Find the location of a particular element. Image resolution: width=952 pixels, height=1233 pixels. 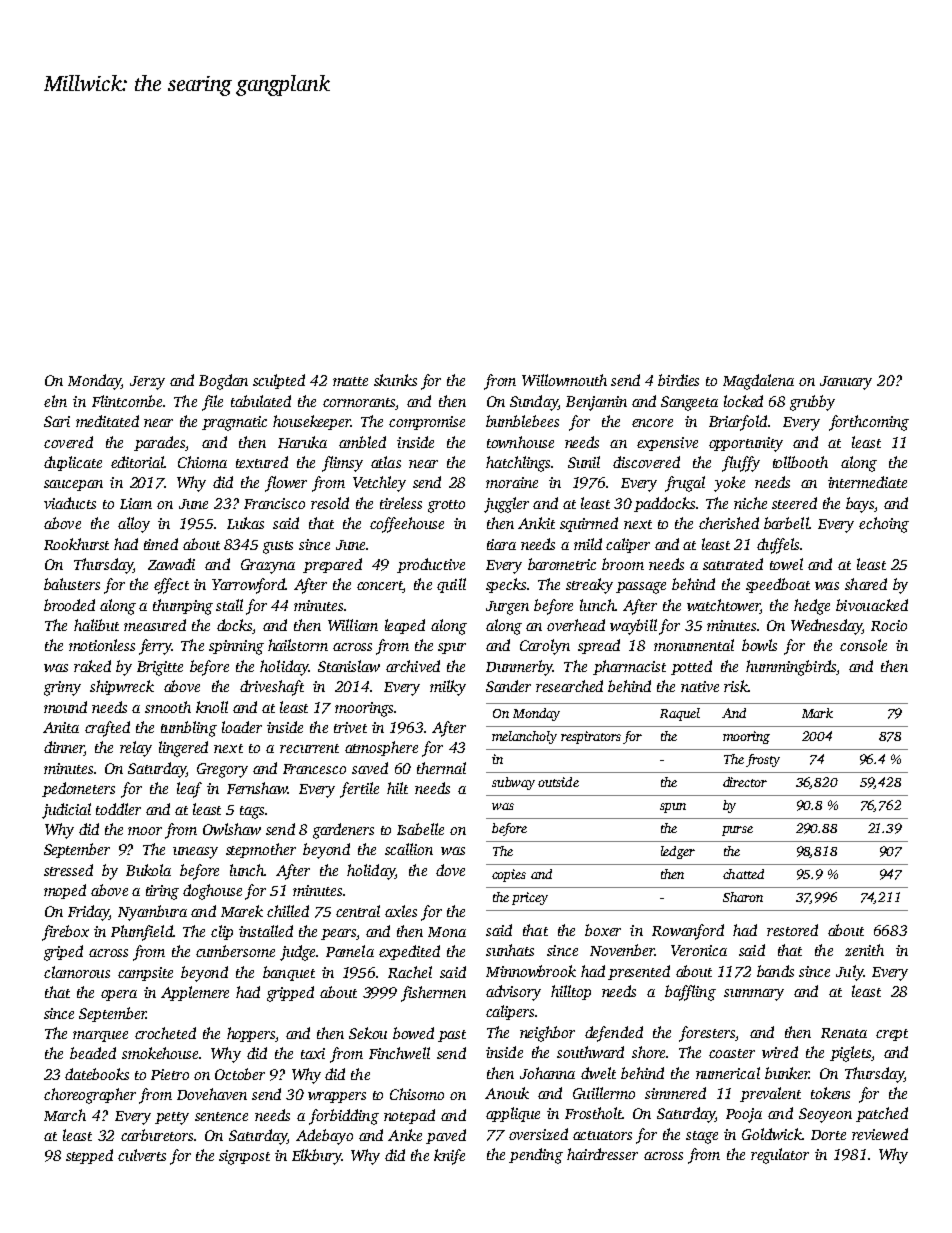

outside is located at coordinates (558, 782).
